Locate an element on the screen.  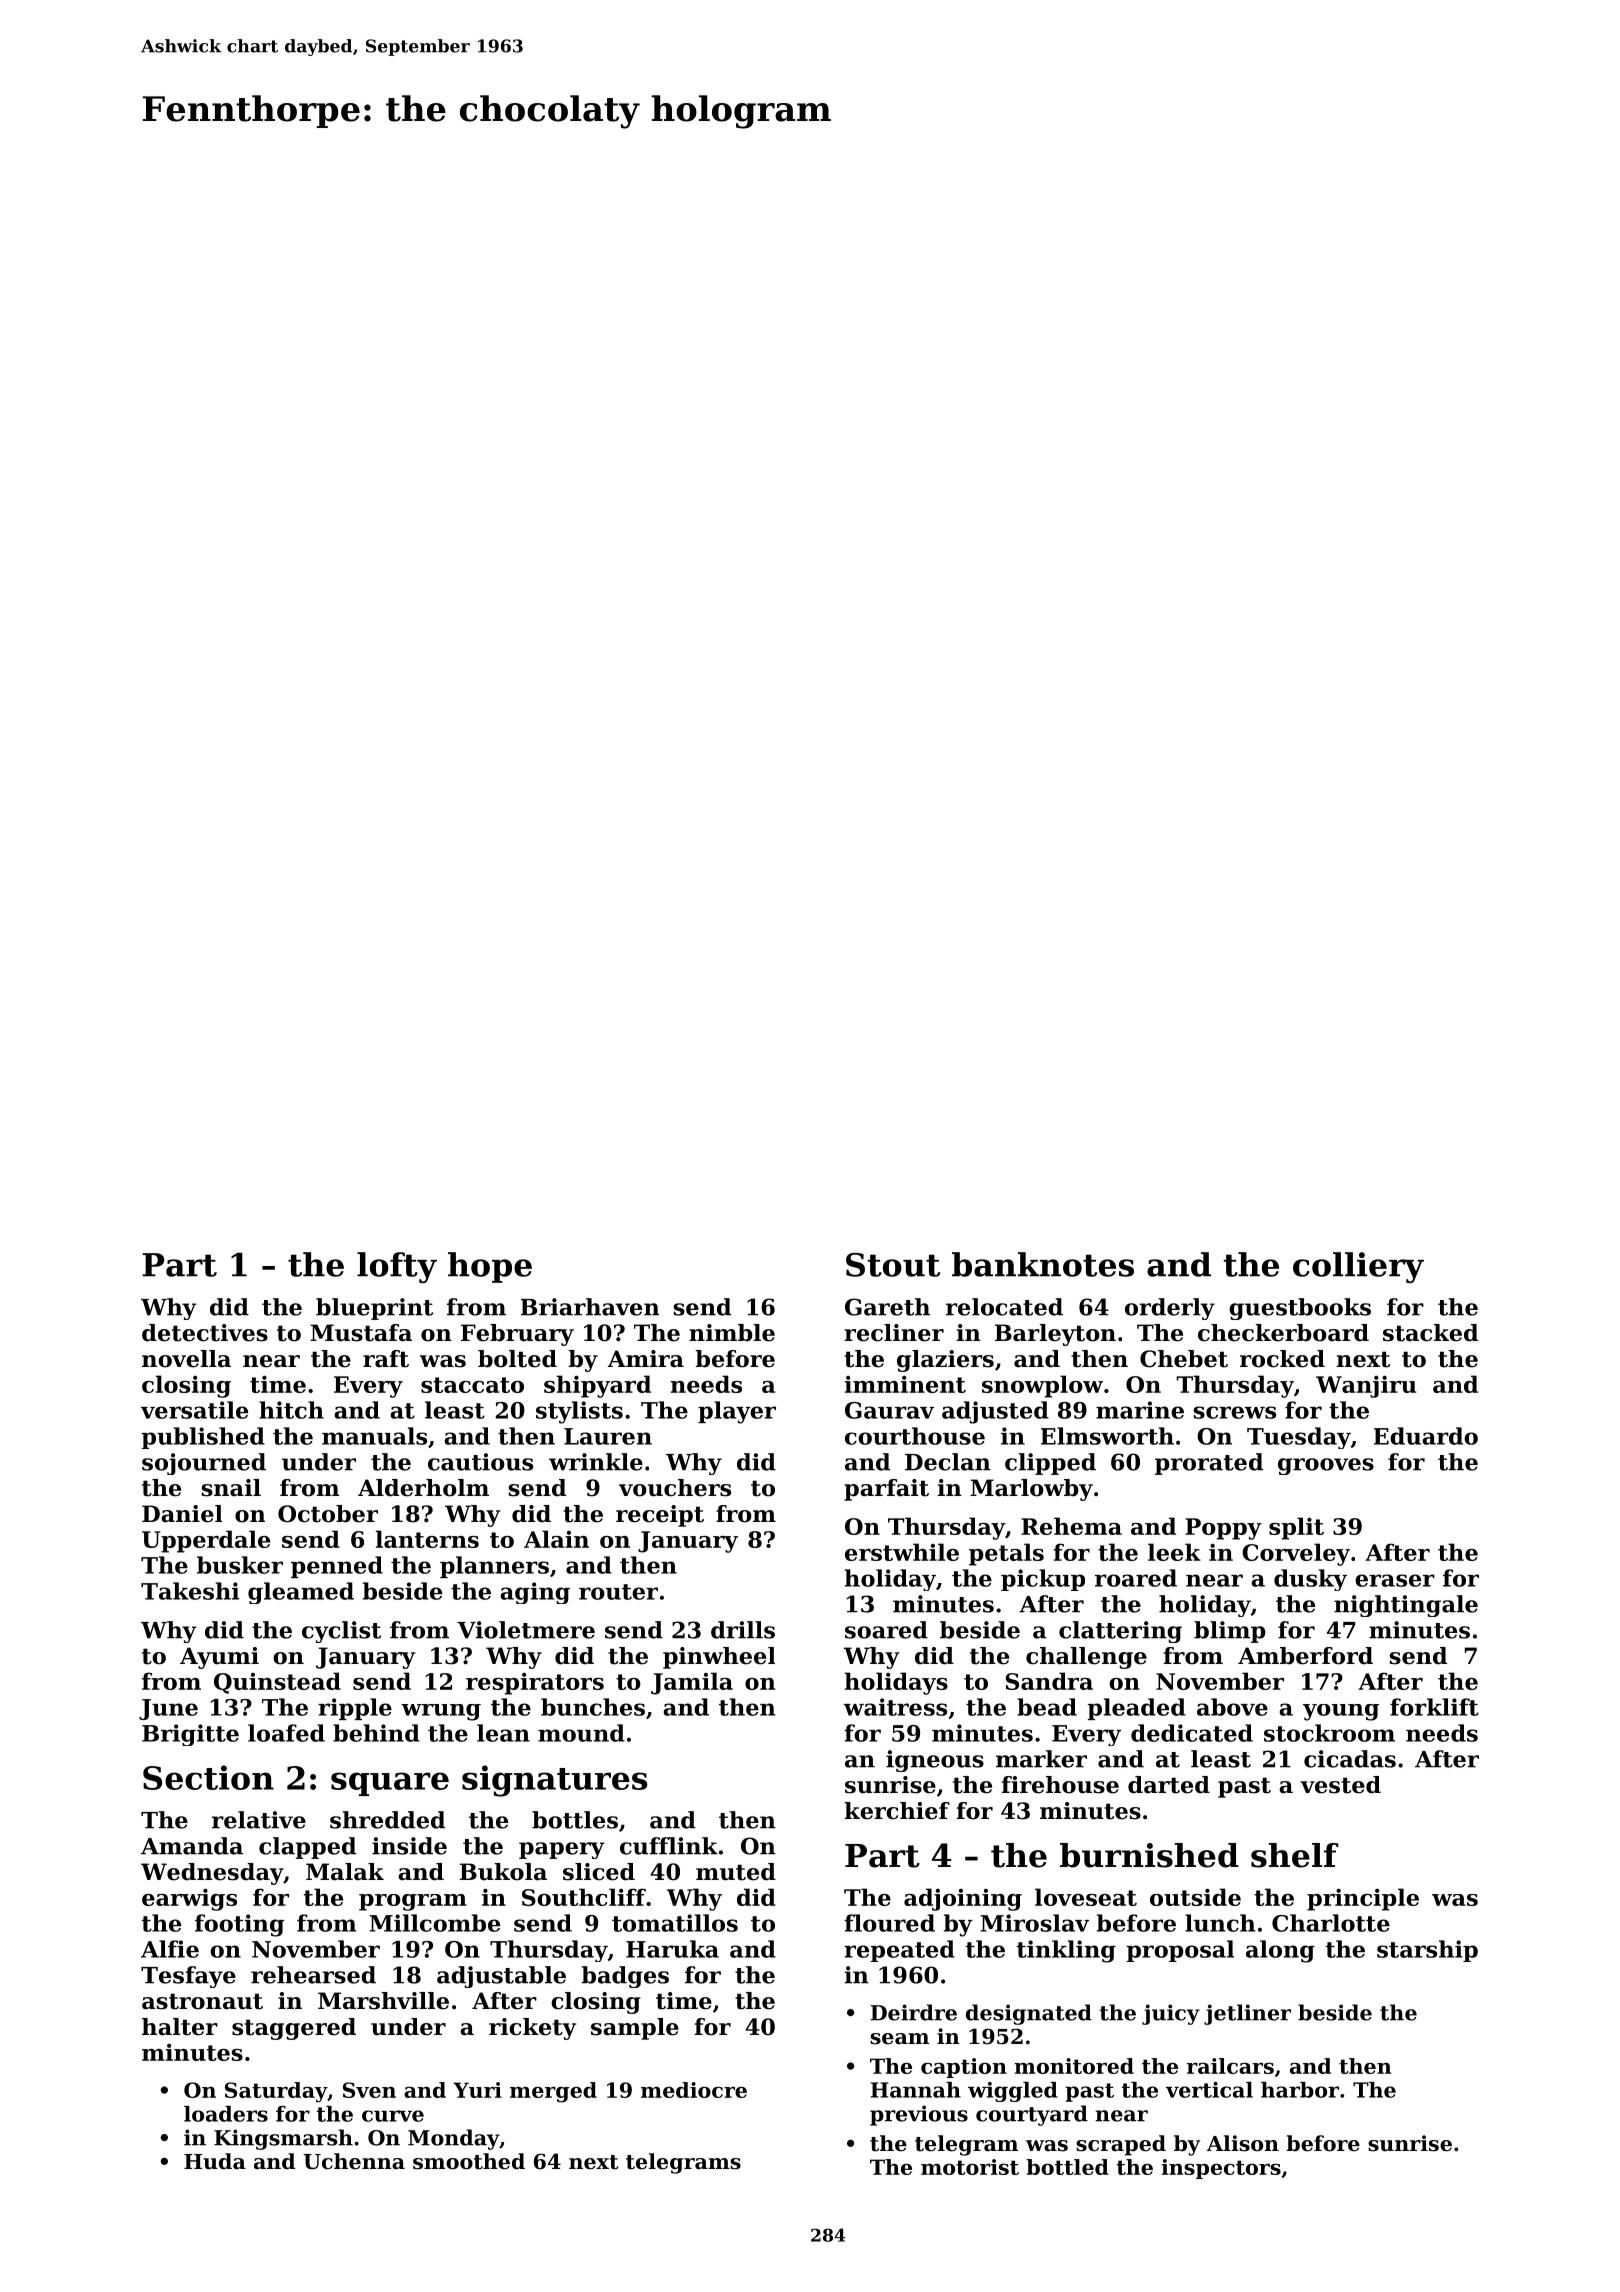
loaders is located at coordinates (226, 2114).
